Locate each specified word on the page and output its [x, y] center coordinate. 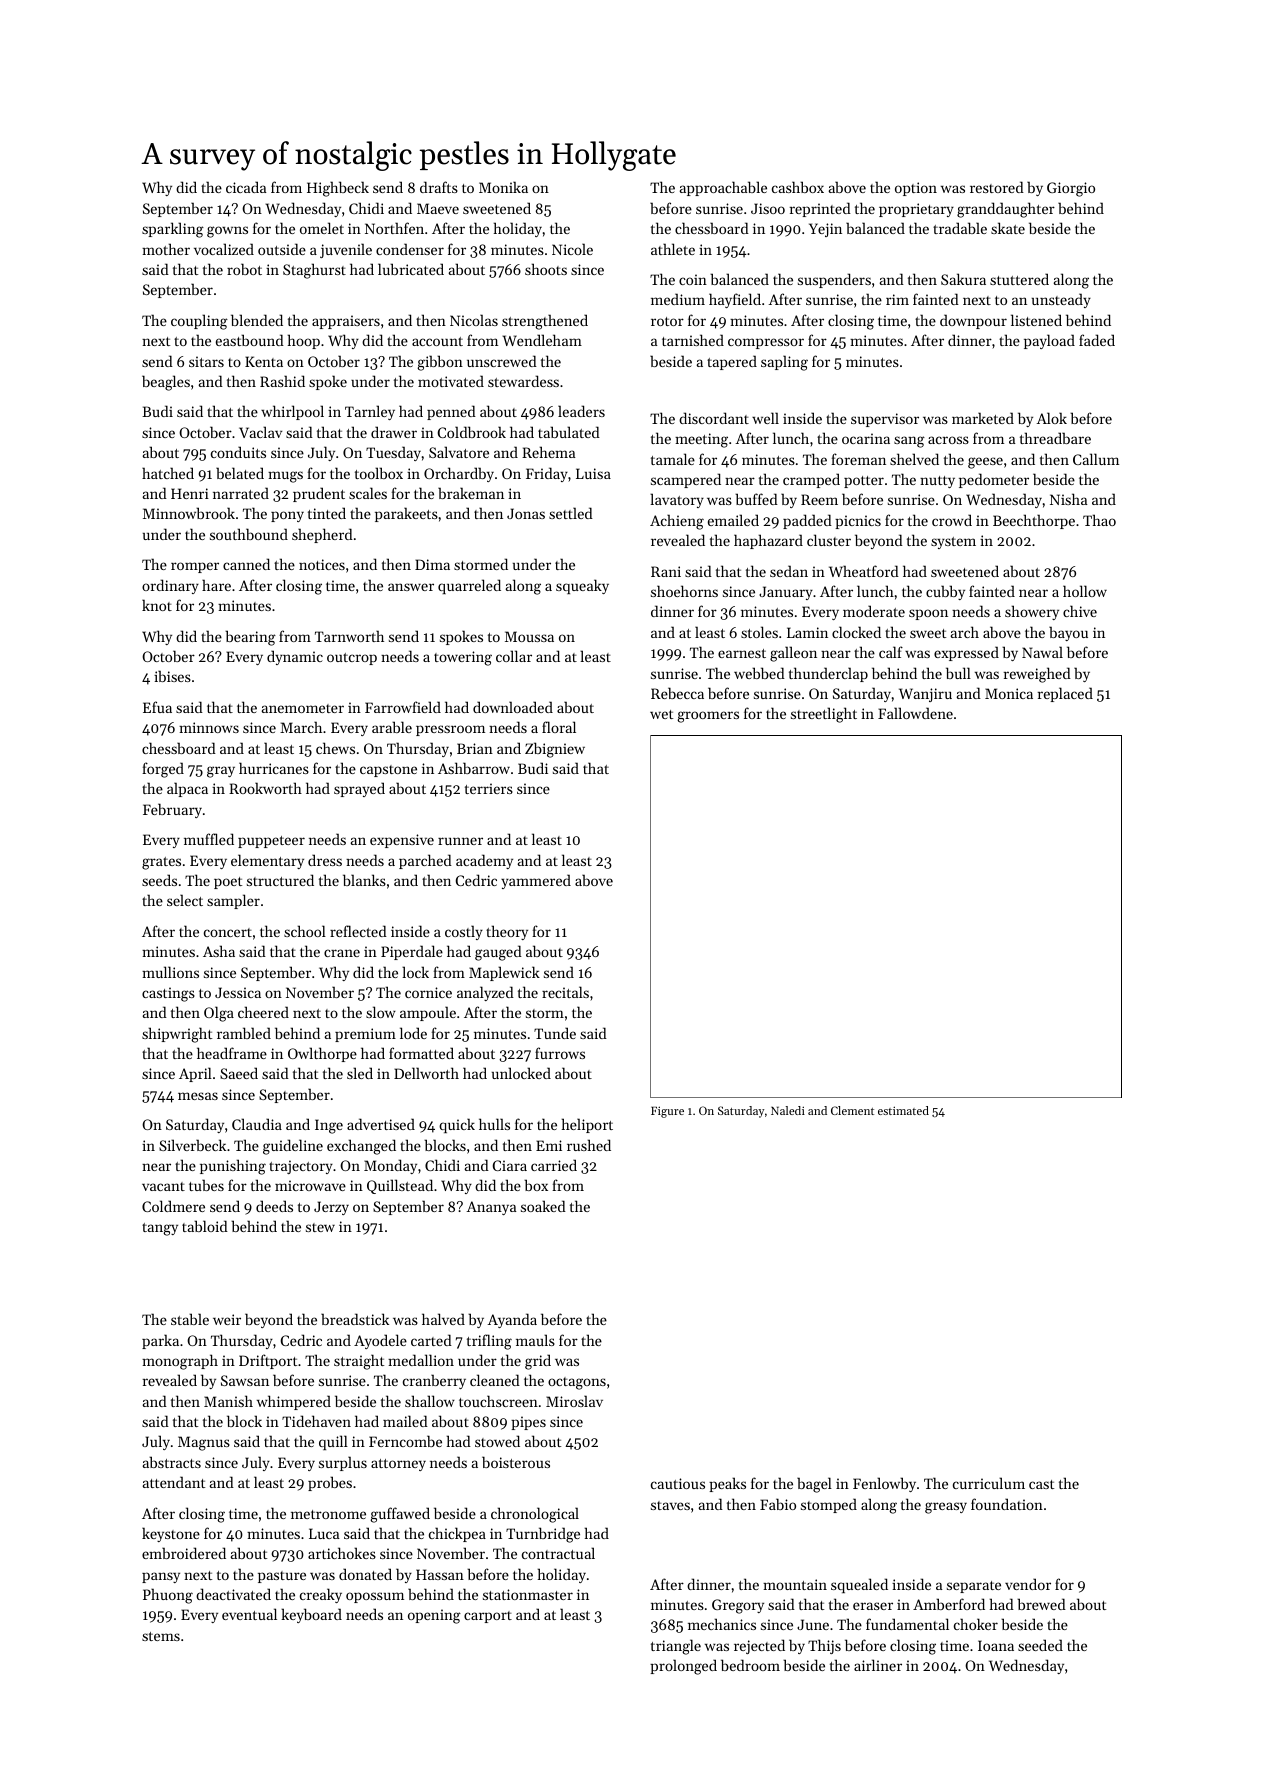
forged [163, 770]
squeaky [582, 586]
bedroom [750, 1665]
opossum [375, 1597]
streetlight [824, 715]
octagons [577, 1383]
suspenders [834, 280]
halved [443, 1319]
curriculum [989, 1483]
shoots [546, 269]
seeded [1040, 1645]
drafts [439, 187]
